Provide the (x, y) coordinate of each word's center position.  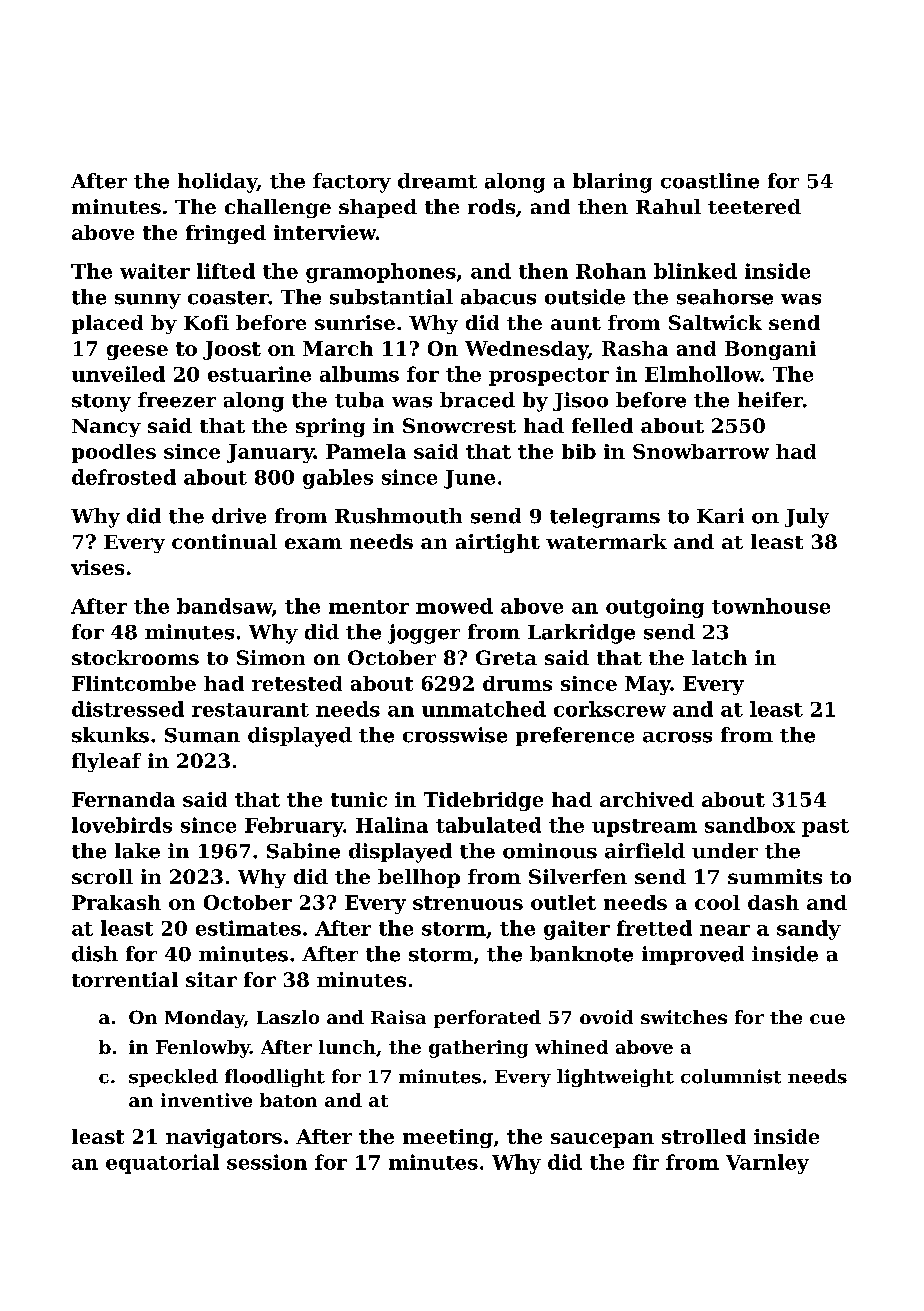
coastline (710, 181)
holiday (217, 183)
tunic (359, 799)
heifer (770, 400)
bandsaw (224, 606)
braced (477, 400)
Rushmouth (398, 516)
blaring (612, 183)
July (807, 518)
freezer (177, 400)
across (677, 737)
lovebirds (122, 825)
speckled (173, 1078)
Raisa (398, 1017)
